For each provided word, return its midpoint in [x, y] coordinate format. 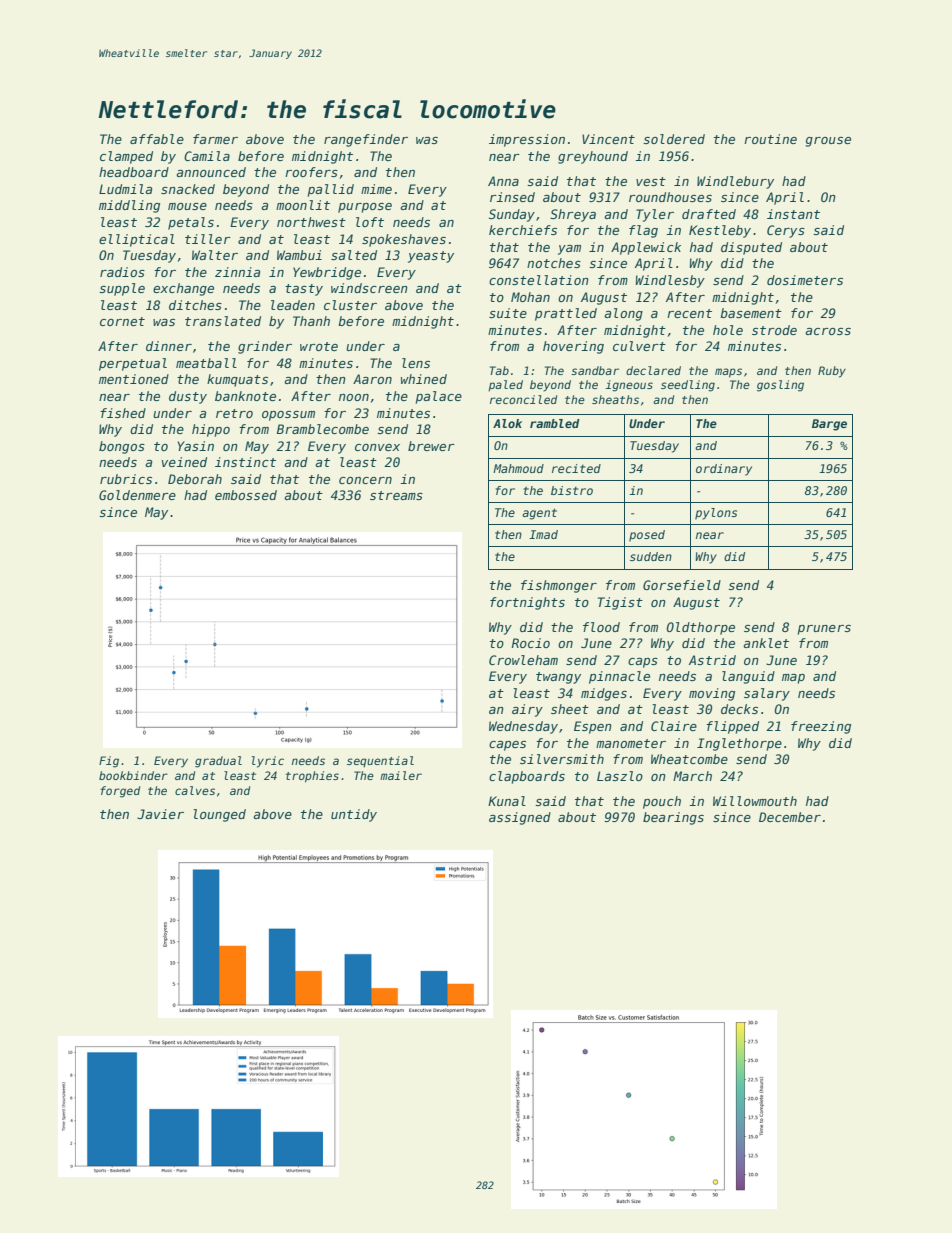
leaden [293, 305]
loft [370, 222]
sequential [380, 762]
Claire [674, 726]
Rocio [530, 643]
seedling [688, 386]
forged [120, 792]
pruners [824, 630]
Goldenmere [137, 495]
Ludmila [125, 189]
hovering [573, 347]
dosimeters [805, 280]
